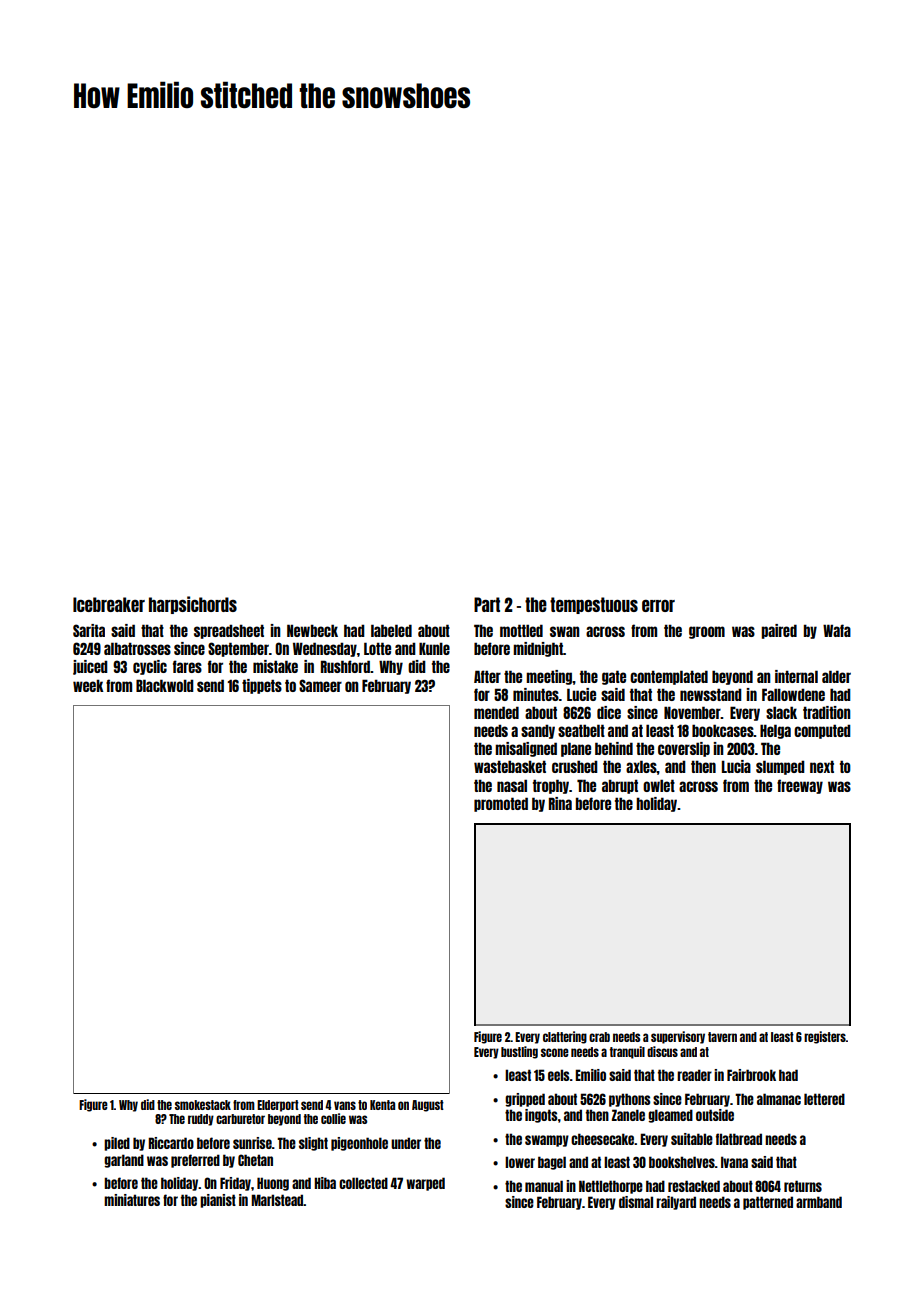 The width and height of the screenshot is (924, 1308). I want to click on error, so click(658, 606).
